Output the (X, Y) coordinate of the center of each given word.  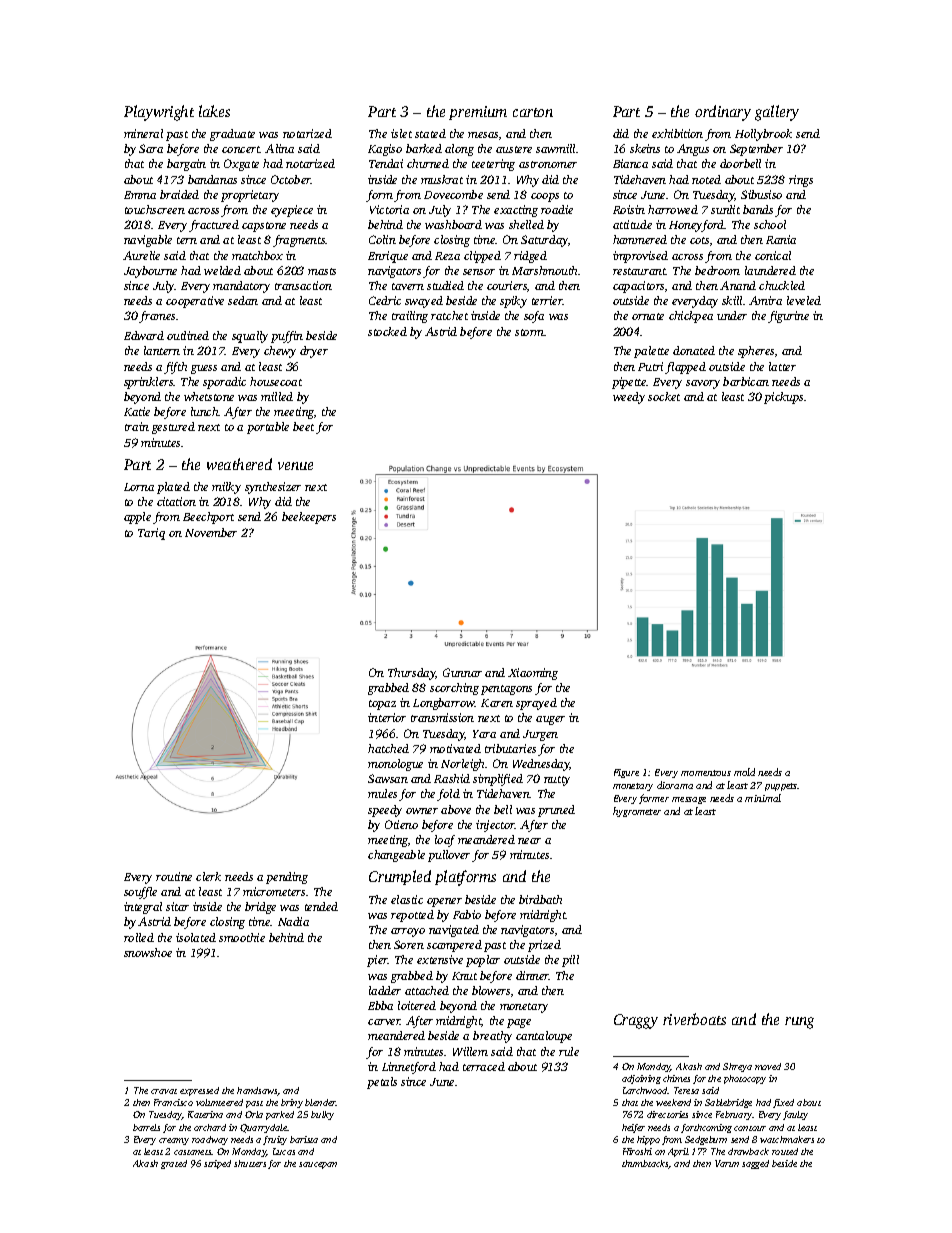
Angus (693, 150)
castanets (193, 1152)
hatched (388, 748)
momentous (706, 773)
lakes (214, 111)
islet (401, 133)
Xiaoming (533, 674)
